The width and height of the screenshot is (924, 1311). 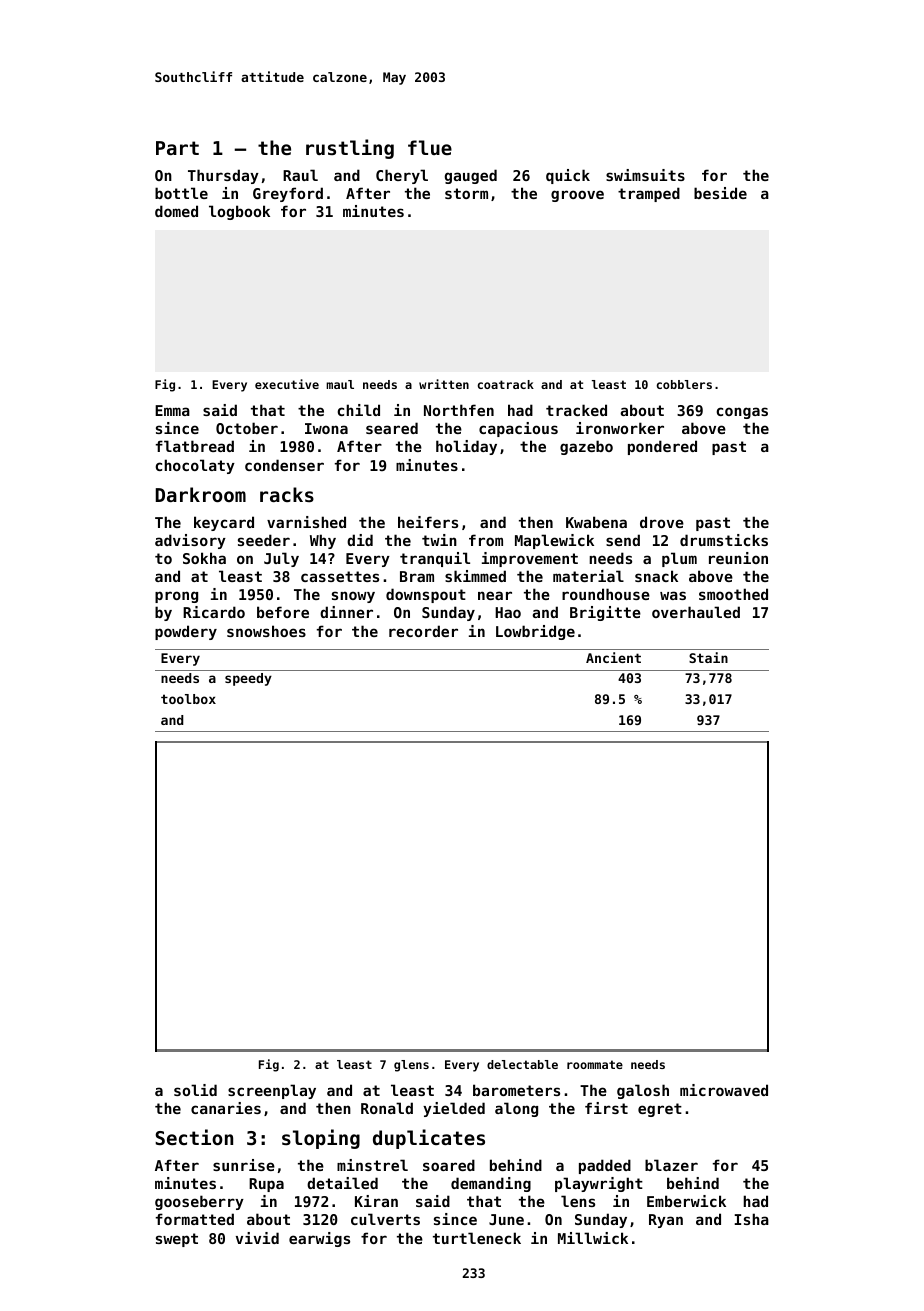 What do you see at coordinates (195, 1090) in the screenshot?
I see `solid` at bounding box center [195, 1090].
